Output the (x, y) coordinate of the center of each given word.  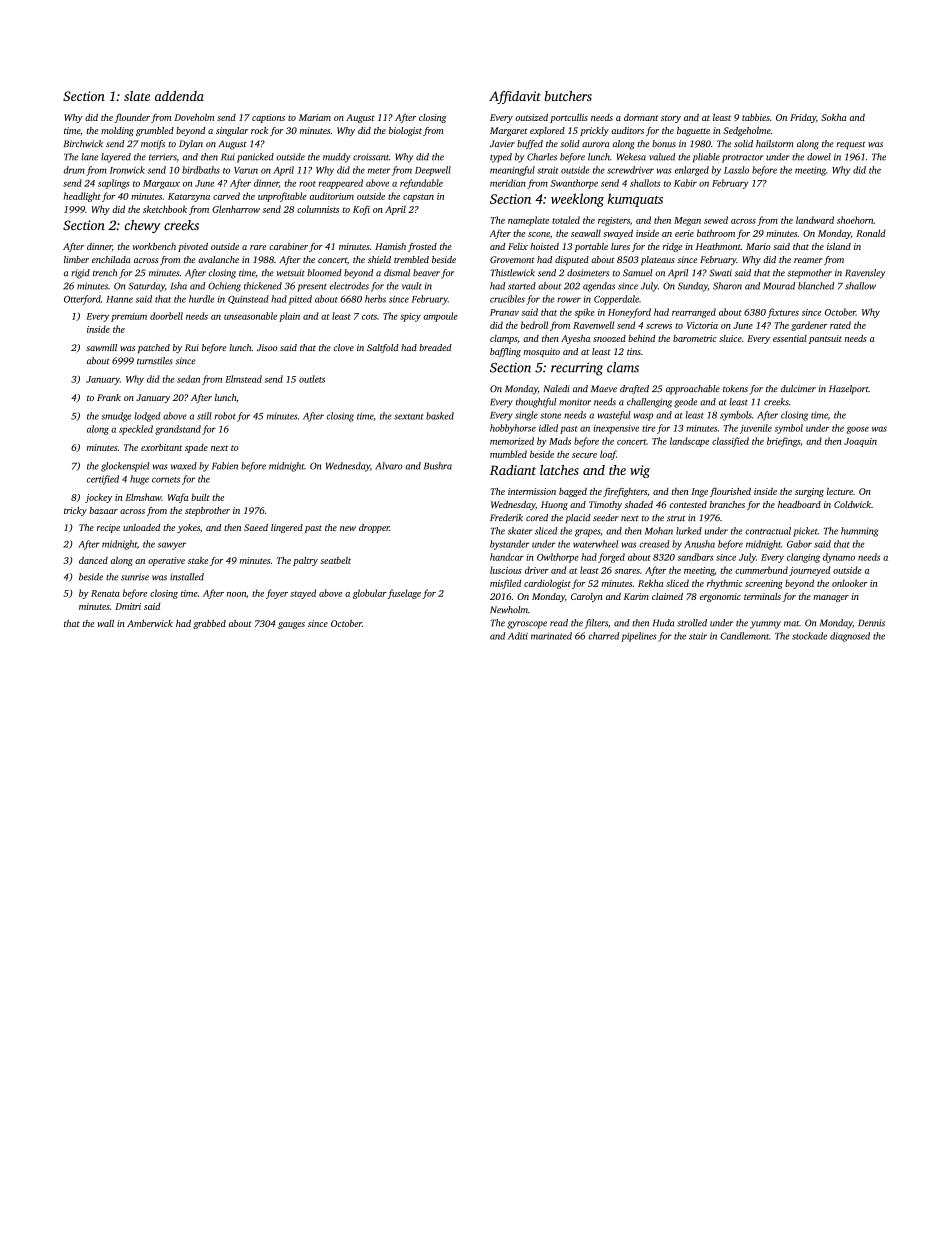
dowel (819, 157)
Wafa (178, 498)
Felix (518, 246)
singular (232, 131)
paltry (305, 561)
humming (859, 532)
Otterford (82, 300)
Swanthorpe (574, 184)
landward (815, 220)
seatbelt (335, 560)
